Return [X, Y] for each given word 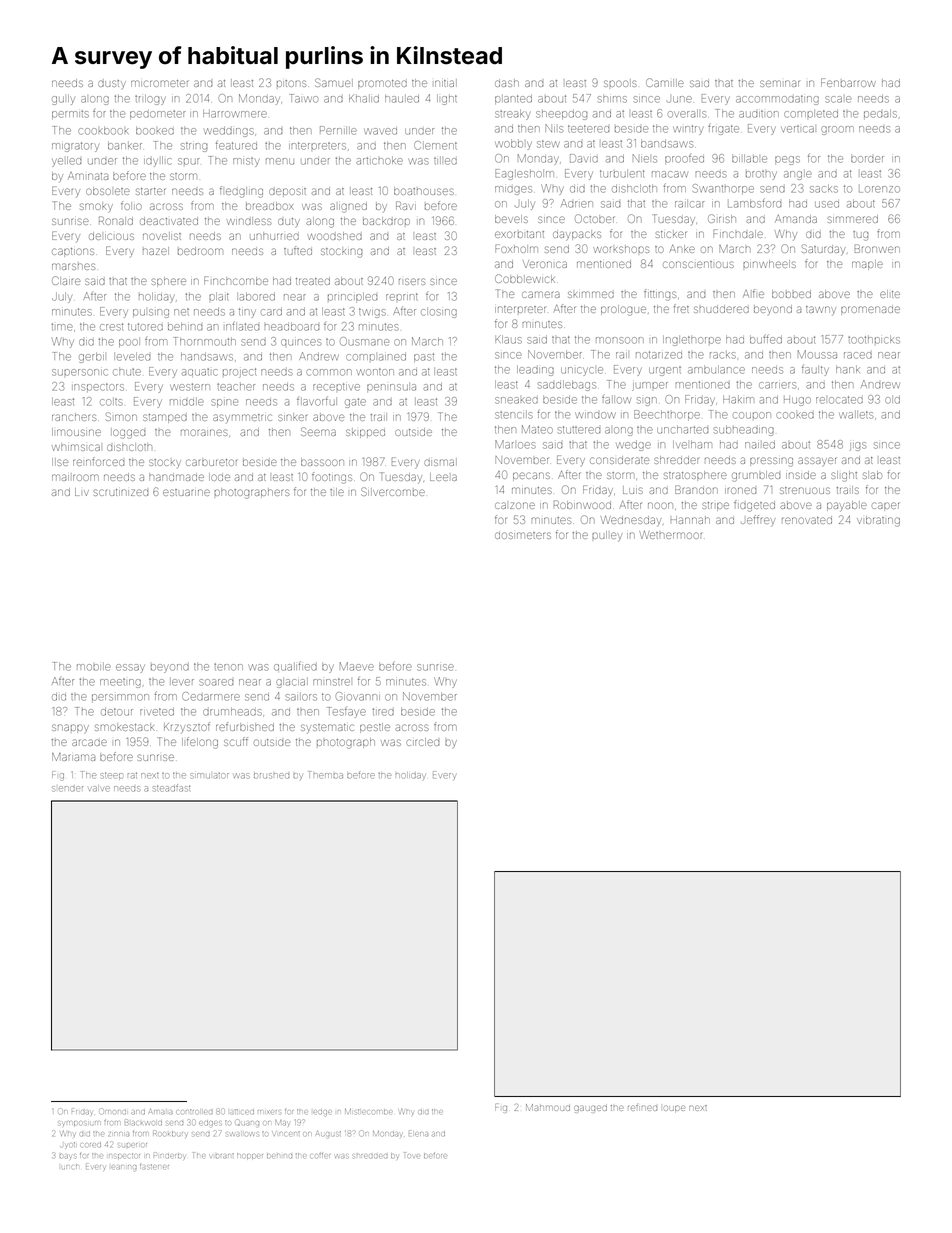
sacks [824, 189]
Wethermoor [670, 535]
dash [507, 83]
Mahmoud [548, 1107]
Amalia [161, 1111]
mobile [94, 667]
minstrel [331, 682]
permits [70, 114]
